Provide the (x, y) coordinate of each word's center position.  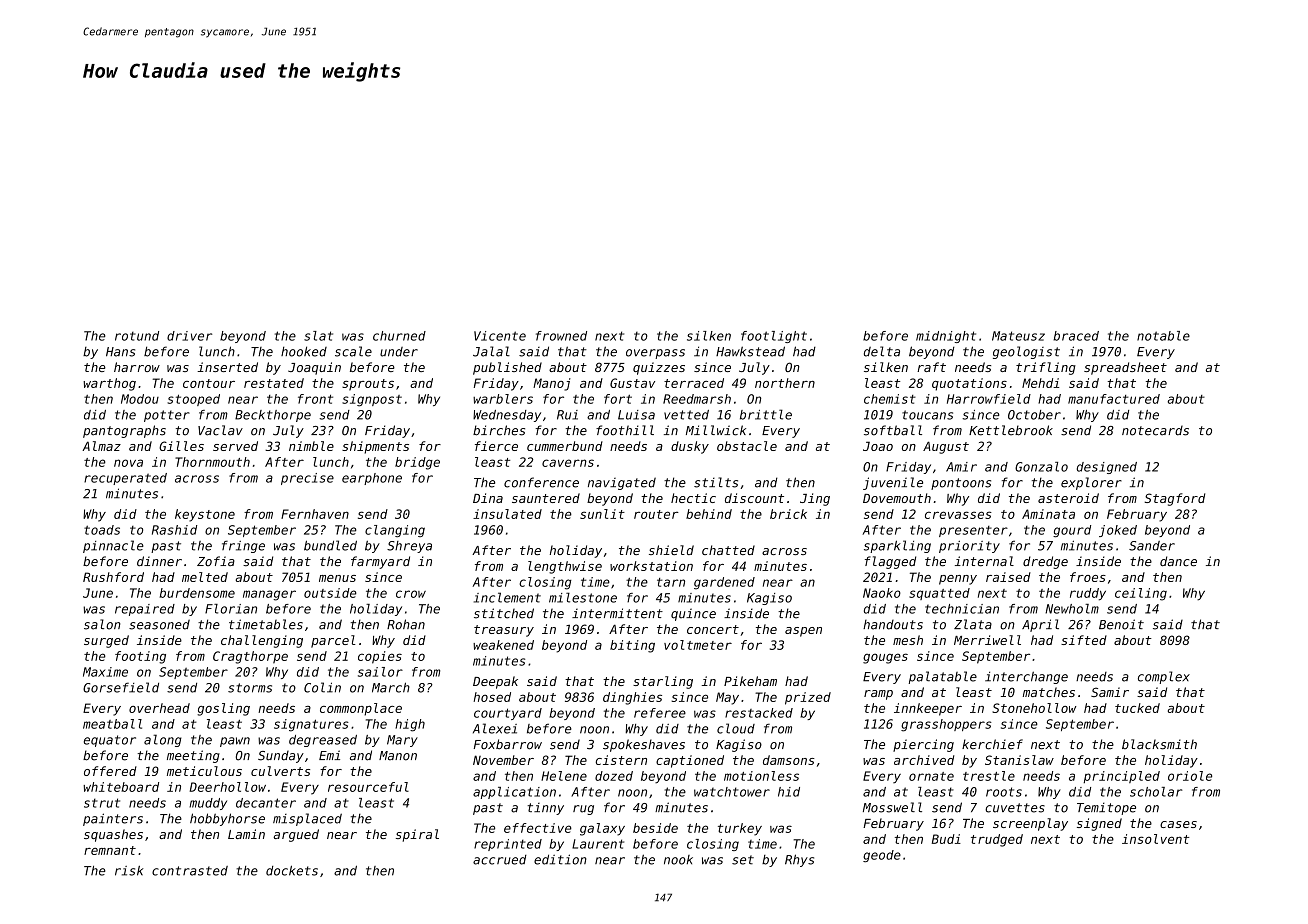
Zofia (216, 561)
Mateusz (1018, 336)
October (1034, 415)
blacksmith (1159, 744)
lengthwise (565, 567)
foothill (625, 430)
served (235, 446)
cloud (736, 728)
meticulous (204, 771)
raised (1008, 577)
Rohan (406, 624)
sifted (1084, 640)
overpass (655, 354)
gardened (724, 583)
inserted (227, 367)
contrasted (190, 871)
